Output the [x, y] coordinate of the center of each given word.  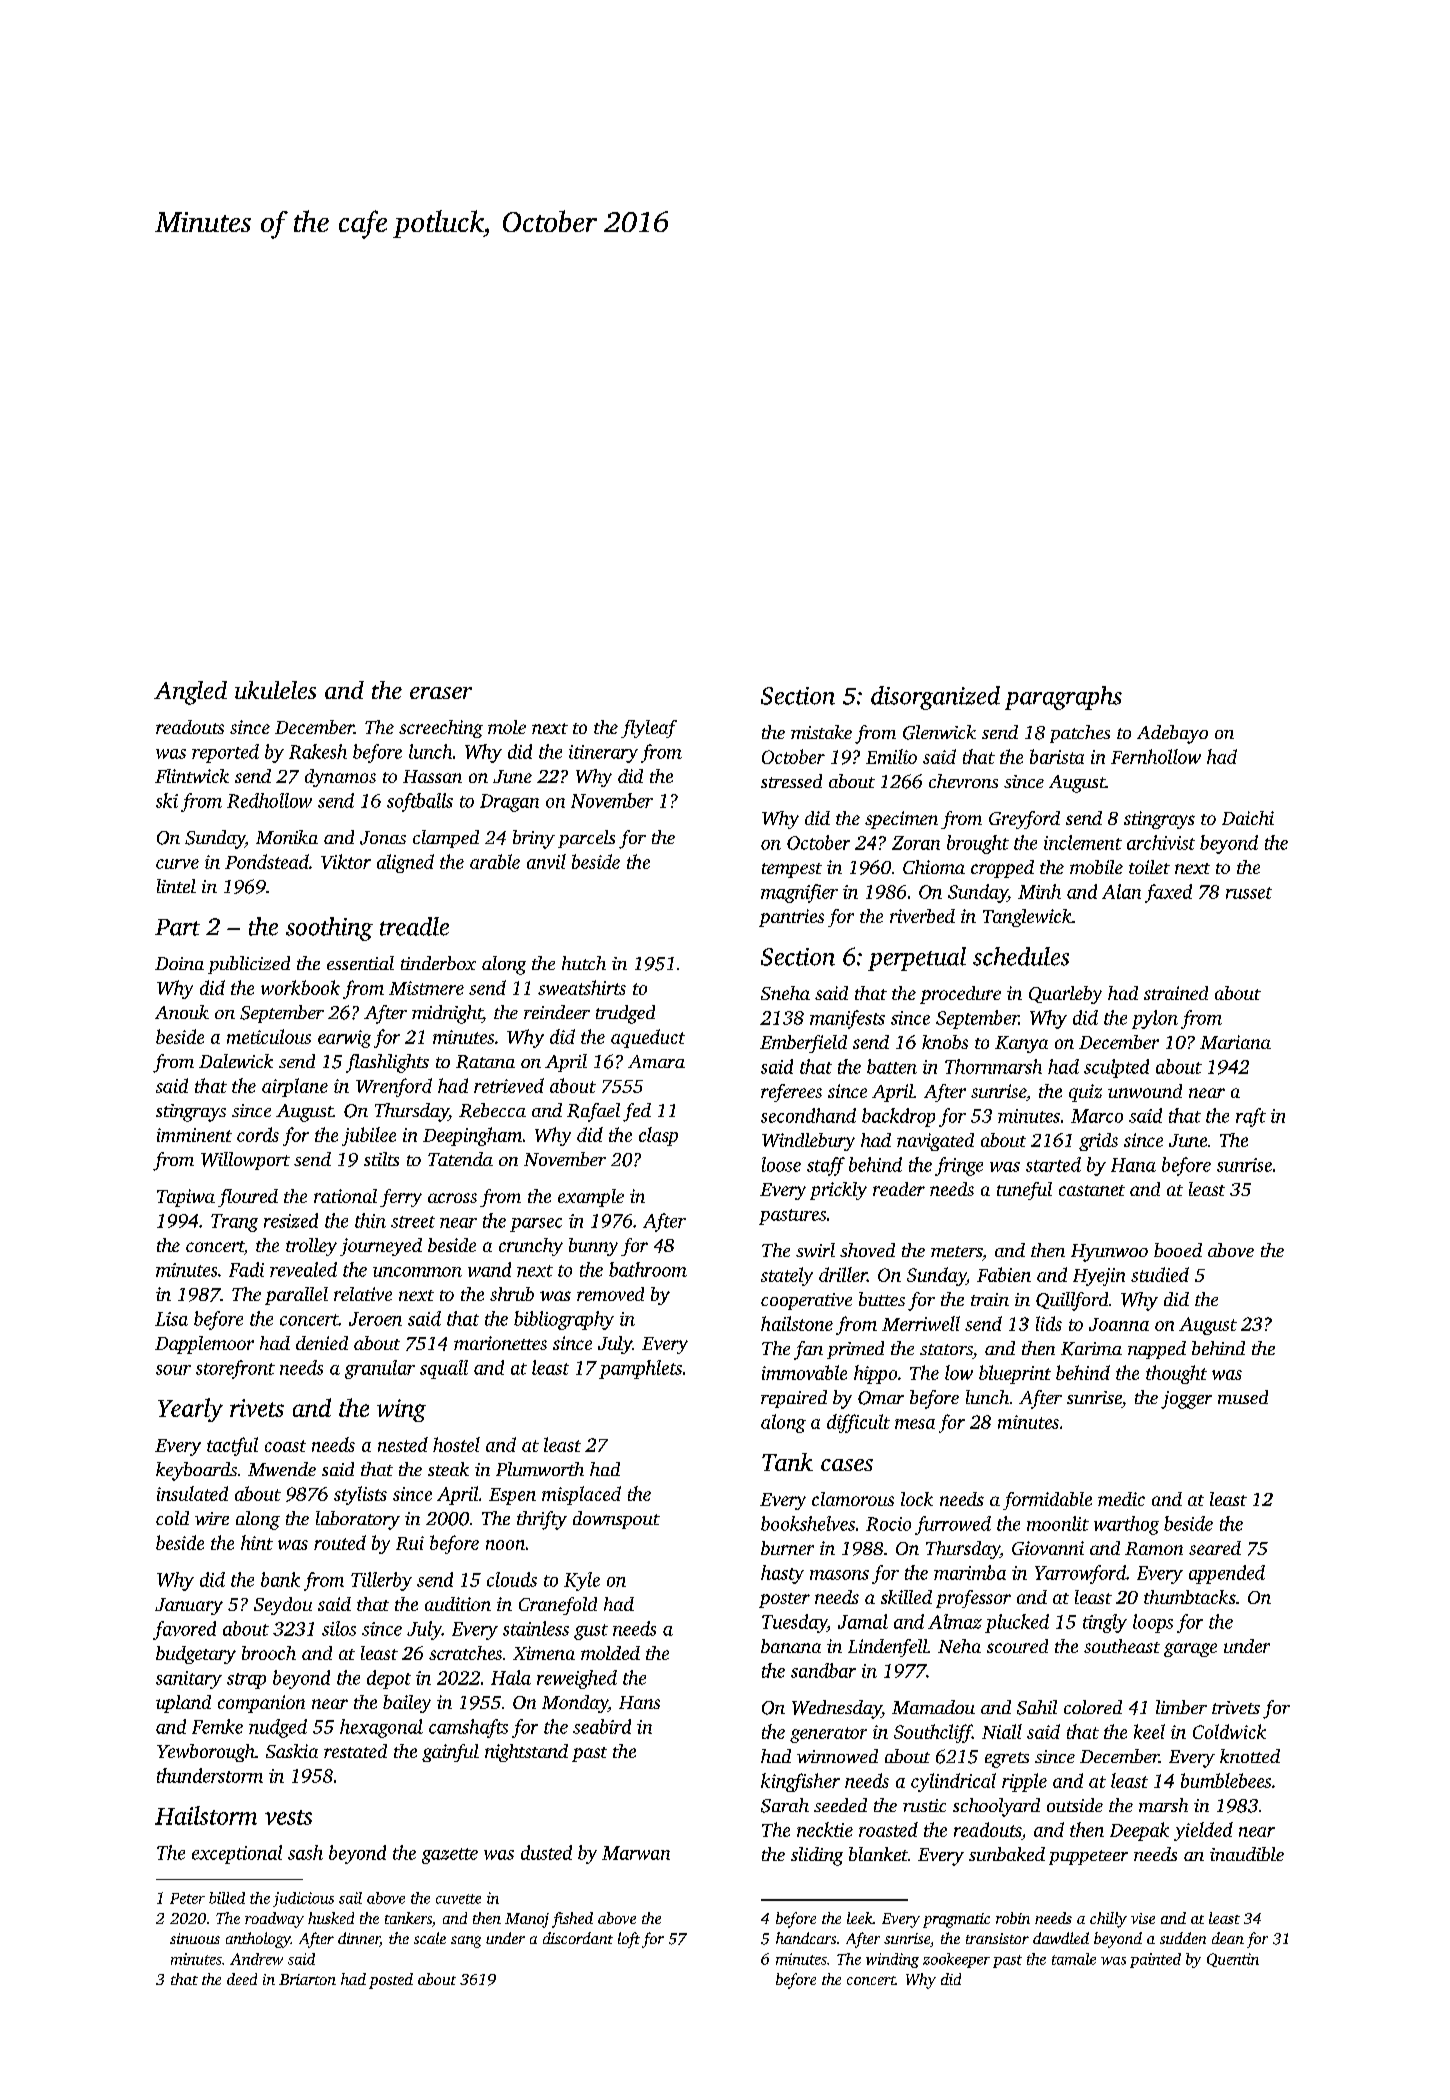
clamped [446, 839]
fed [637, 1112]
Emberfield [803, 1044]
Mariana [1235, 1042]
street [413, 1222]
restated [355, 1751]
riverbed [922, 916]
